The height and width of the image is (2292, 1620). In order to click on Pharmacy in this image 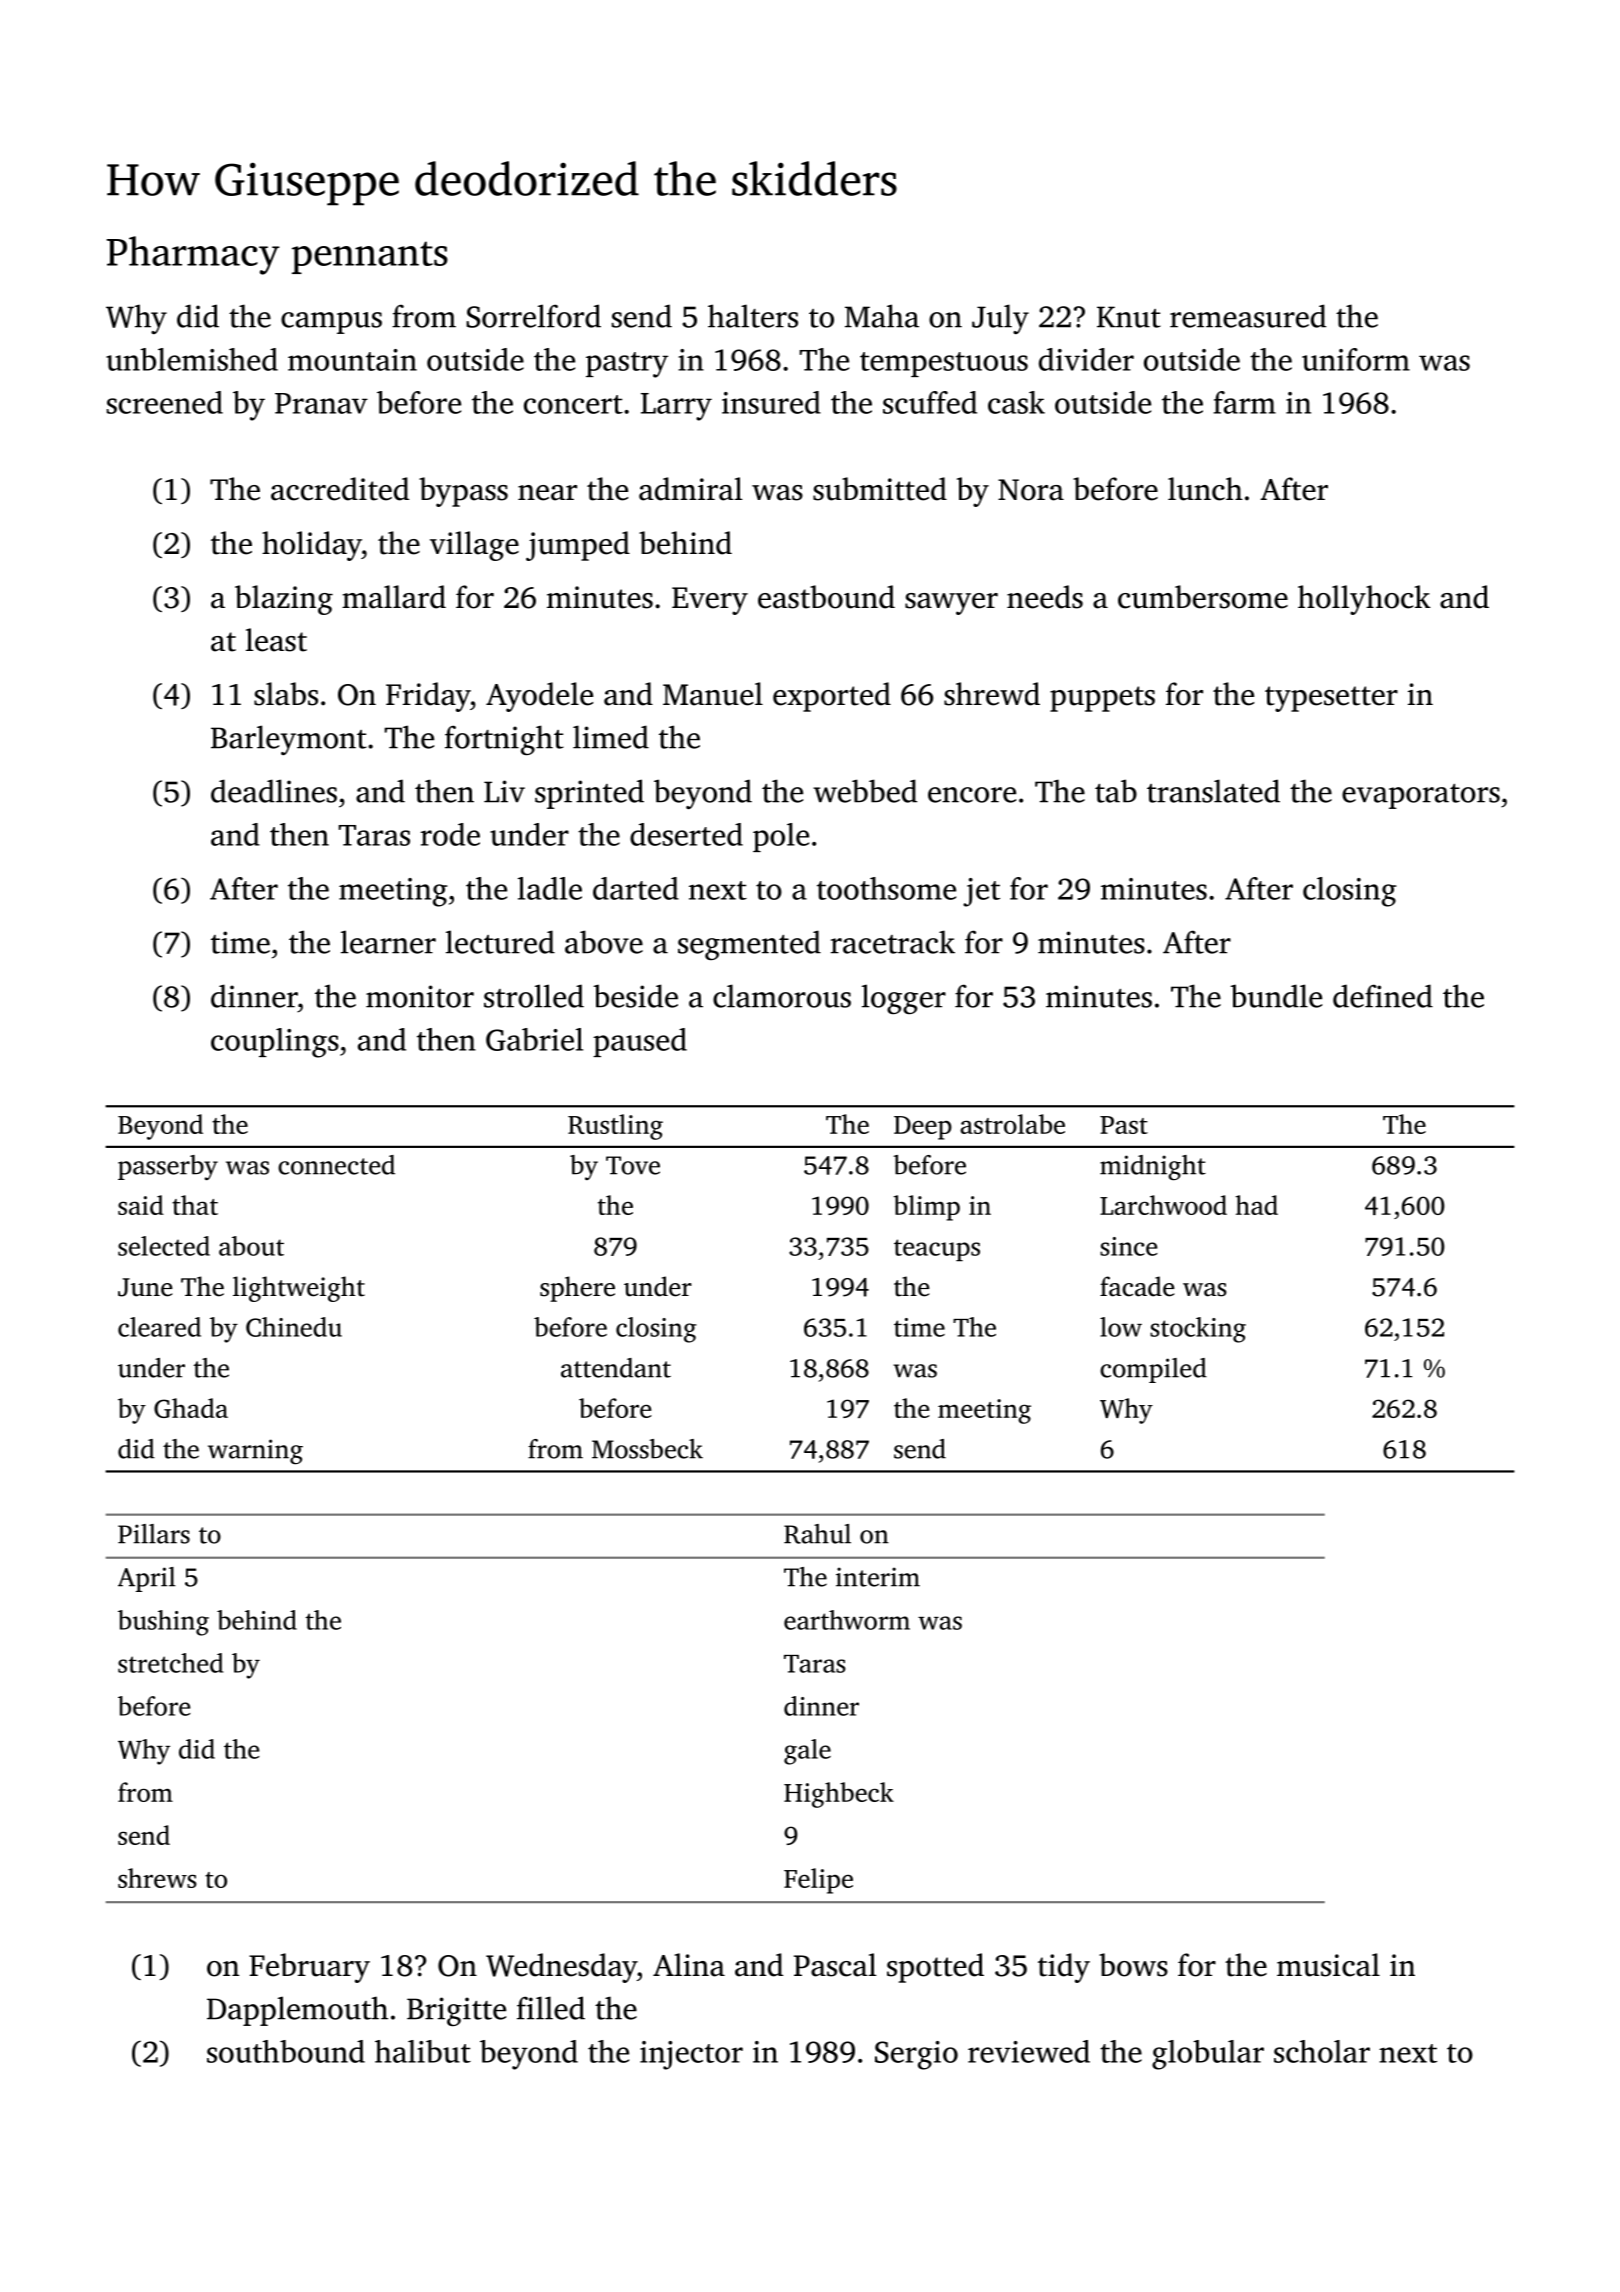, I will do `click(193, 255)`.
